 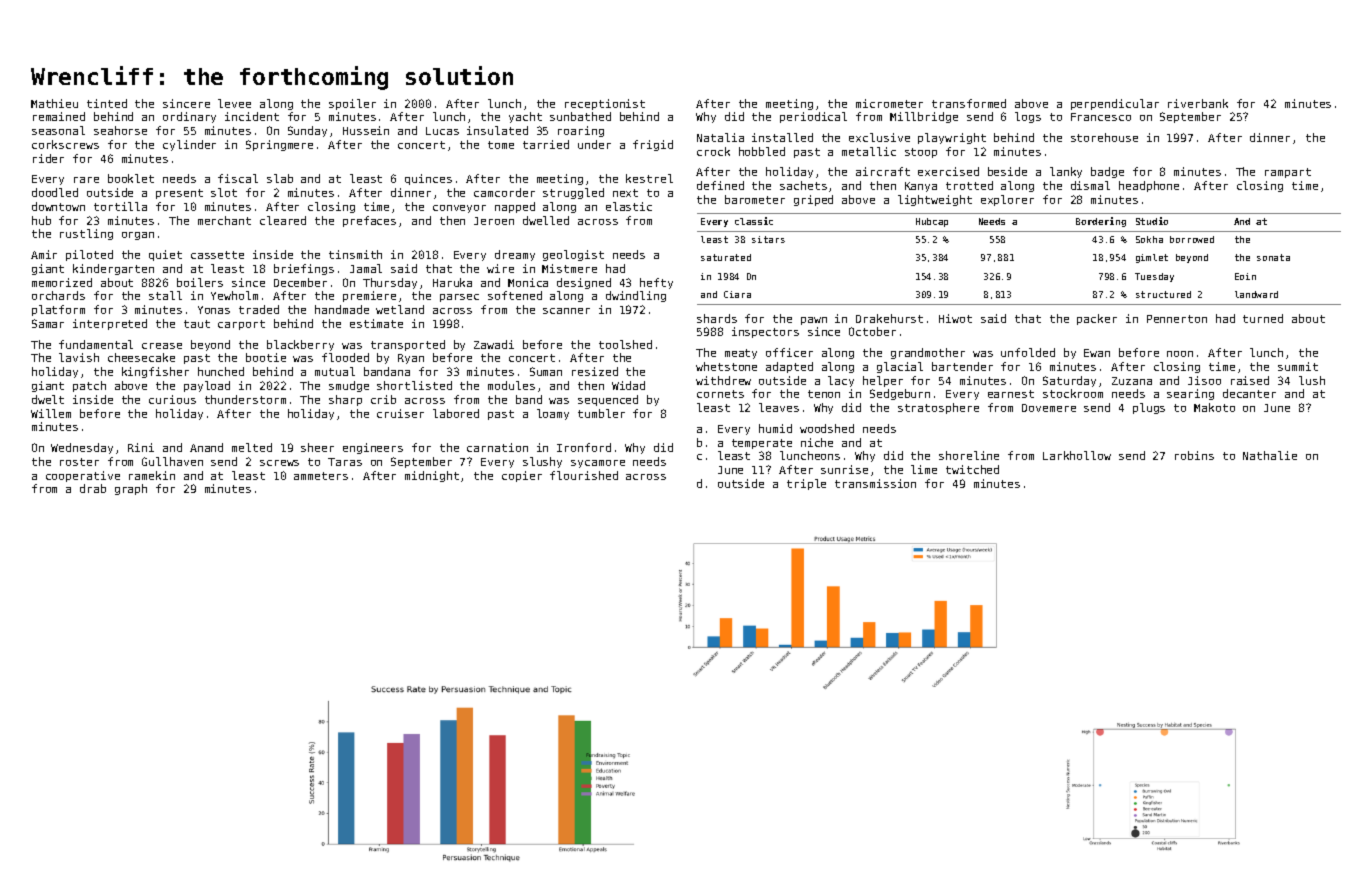 What do you see at coordinates (608, 400) in the document?
I see `sequenced` at bounding box center [608, 400].
